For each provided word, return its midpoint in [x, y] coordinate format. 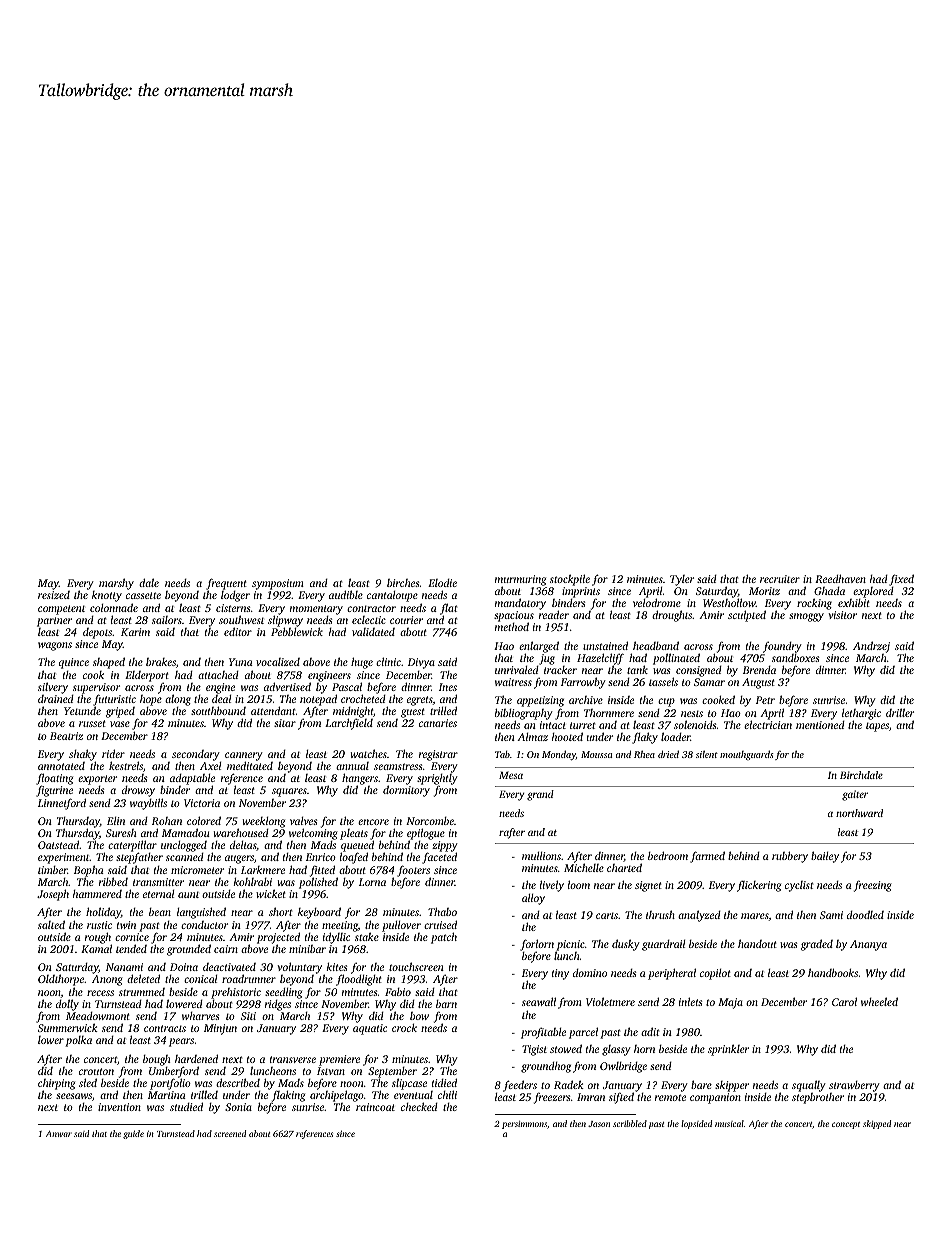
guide [133, 1134]
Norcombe [430, 821]
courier [406, 620]
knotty [107, 596]
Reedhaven [840, 578]
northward [859, 813]
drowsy [138, 791]
